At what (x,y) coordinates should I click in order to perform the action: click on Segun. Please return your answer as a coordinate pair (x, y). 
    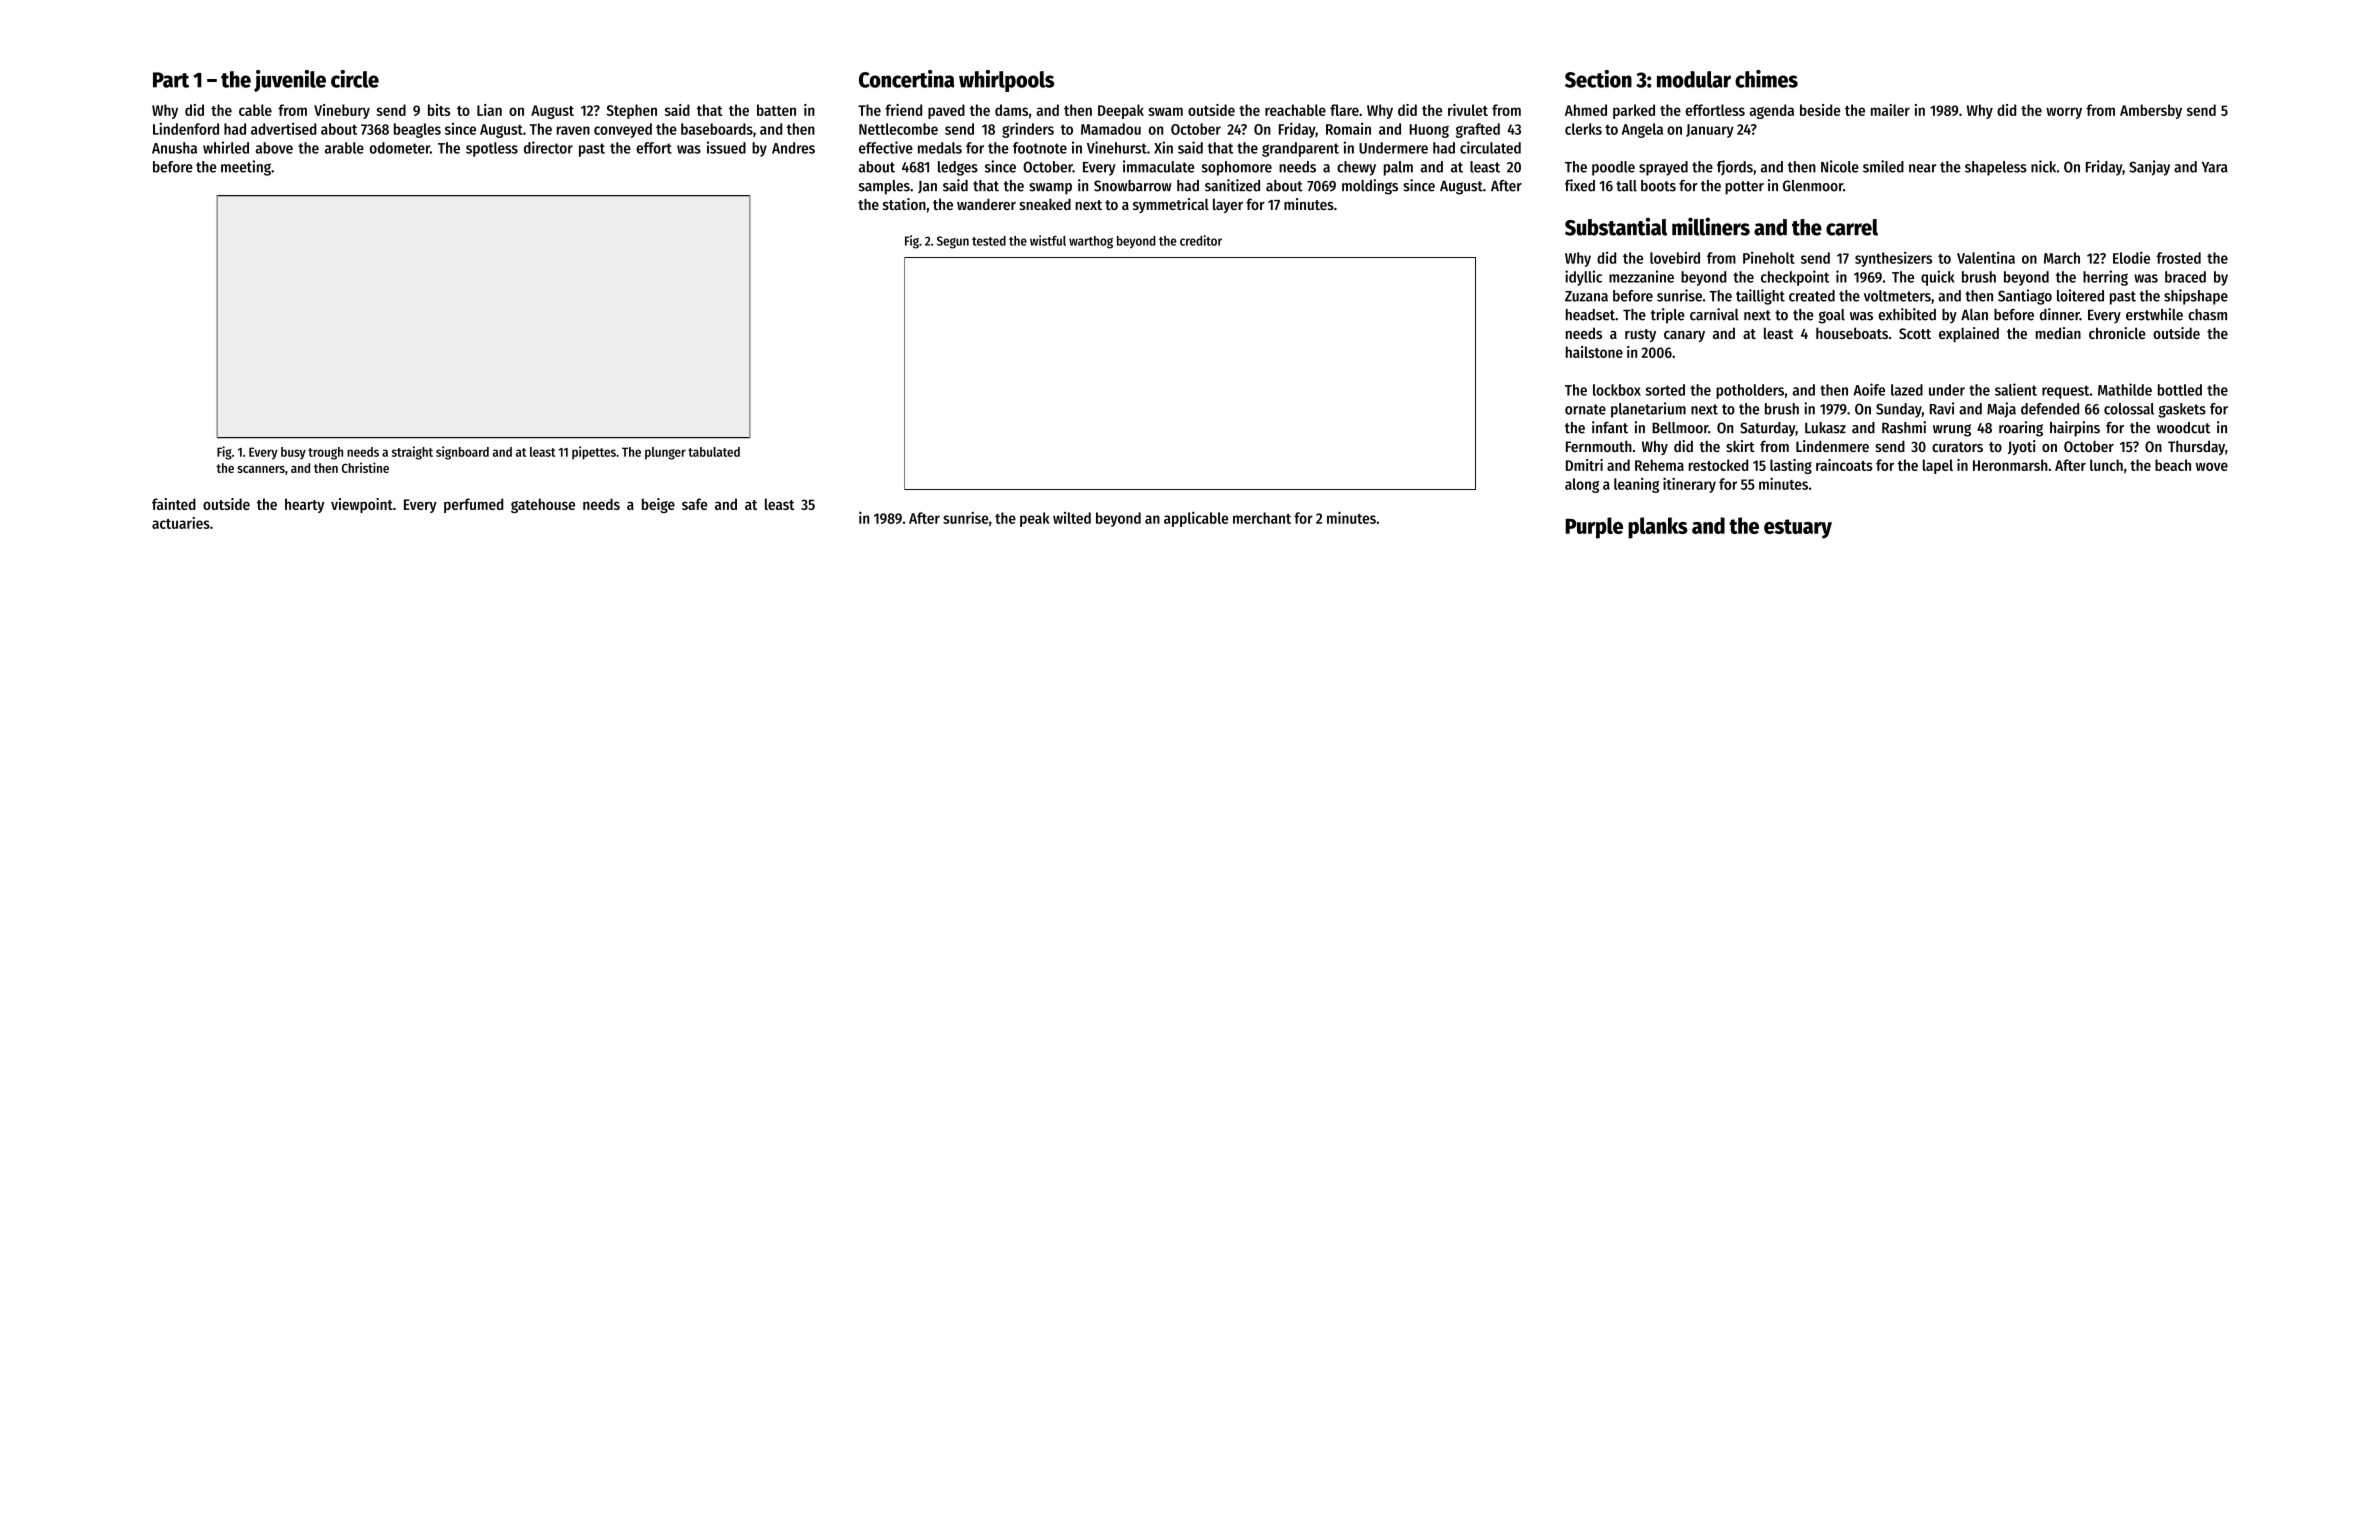
    Looking at the image, I should click on (953, 242).
